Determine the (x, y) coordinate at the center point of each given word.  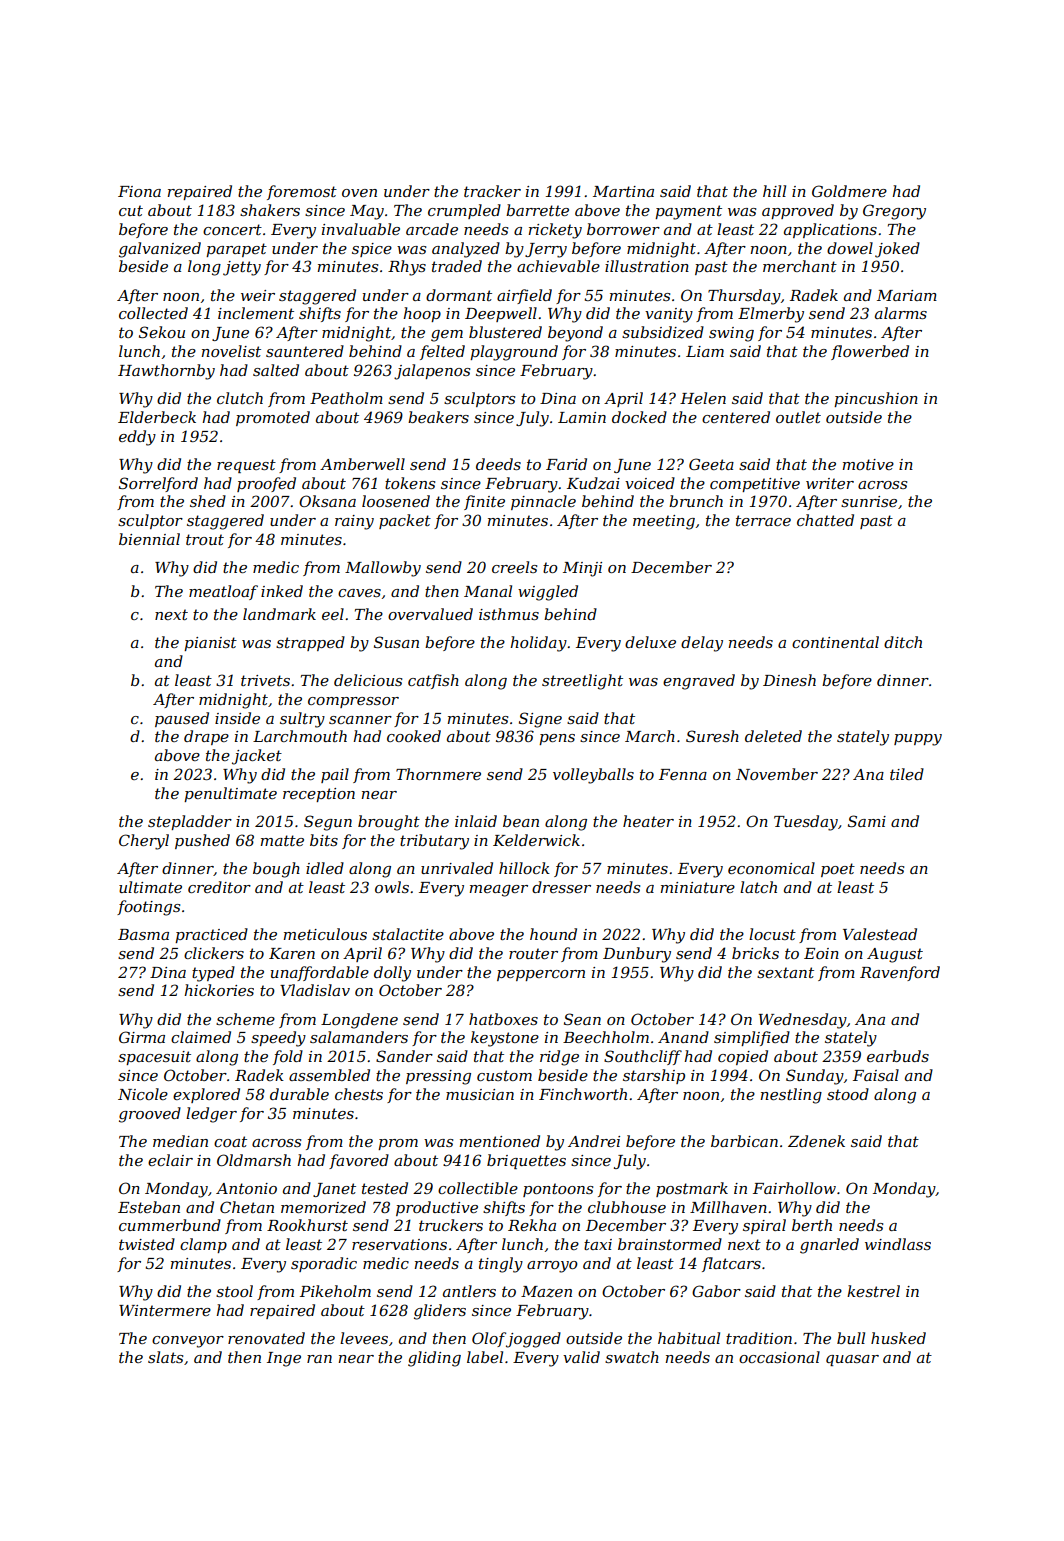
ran (319, 1359)
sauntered (305, 351)
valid (581, 1357)
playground (514, 353)
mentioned (500, 1141)
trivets (265, 680)
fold (288, 1057)
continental (835, 642)
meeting (664, 522)
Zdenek (816, 1141)
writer (830, 483)
